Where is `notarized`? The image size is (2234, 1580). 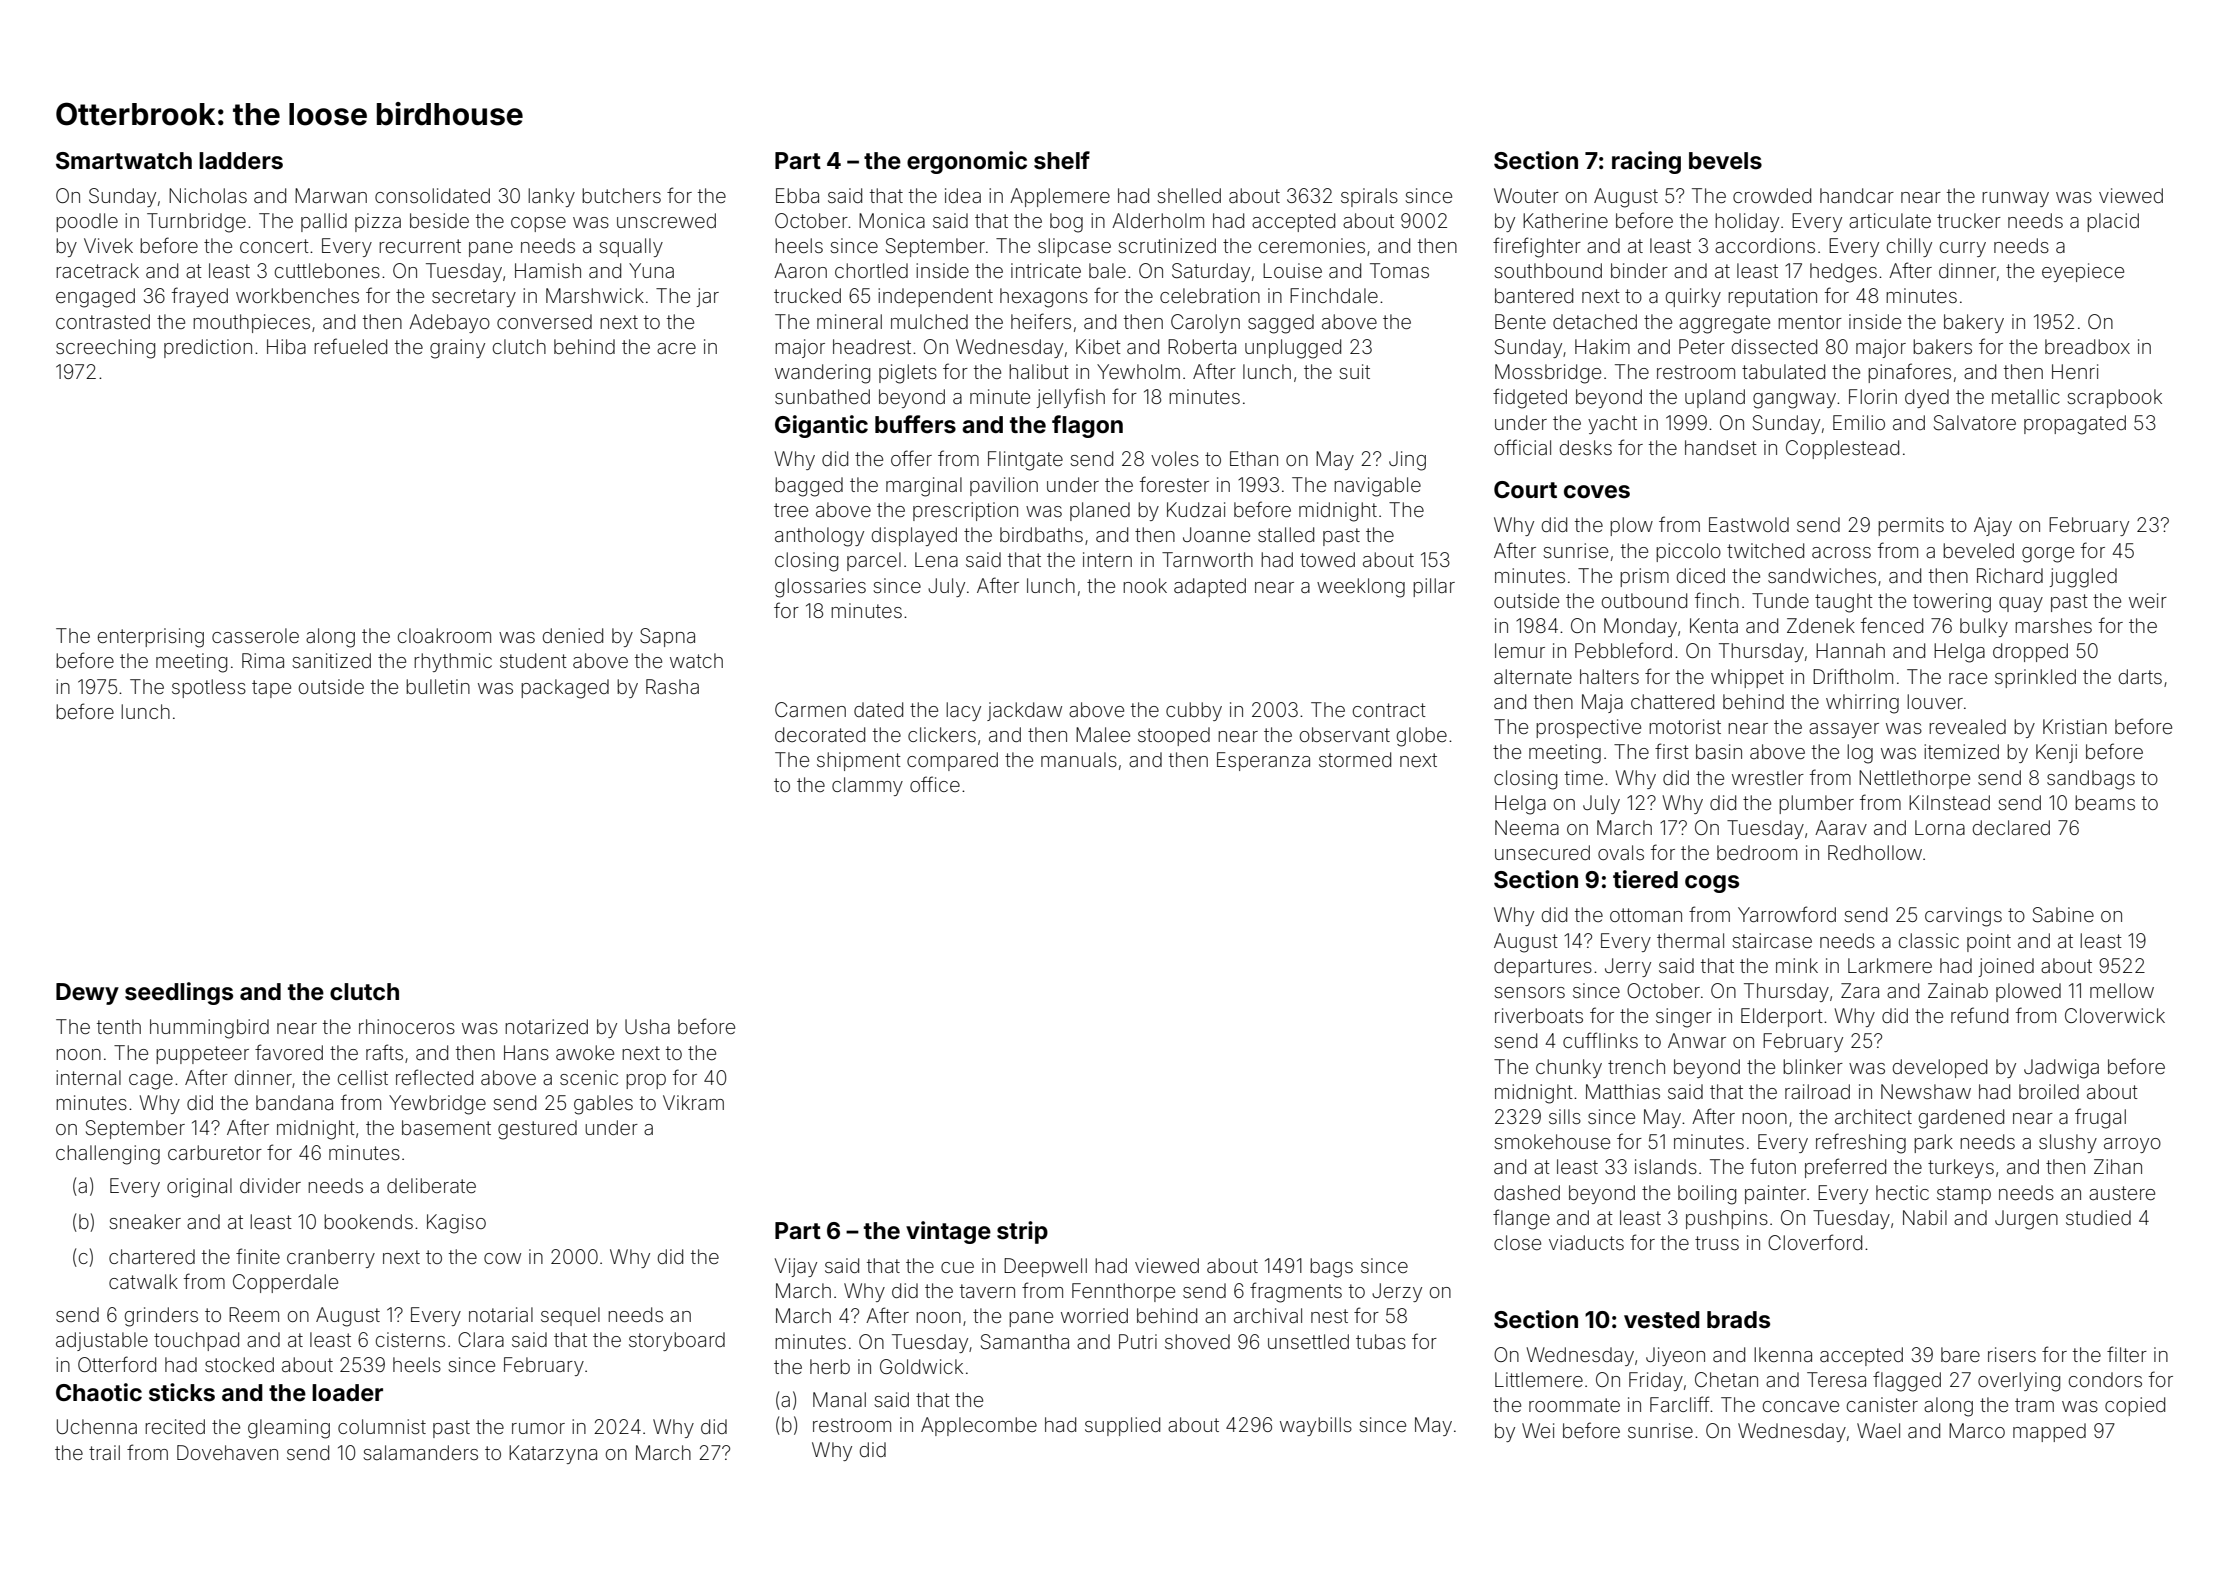 notarized is located at coordinates (546, 1026).
